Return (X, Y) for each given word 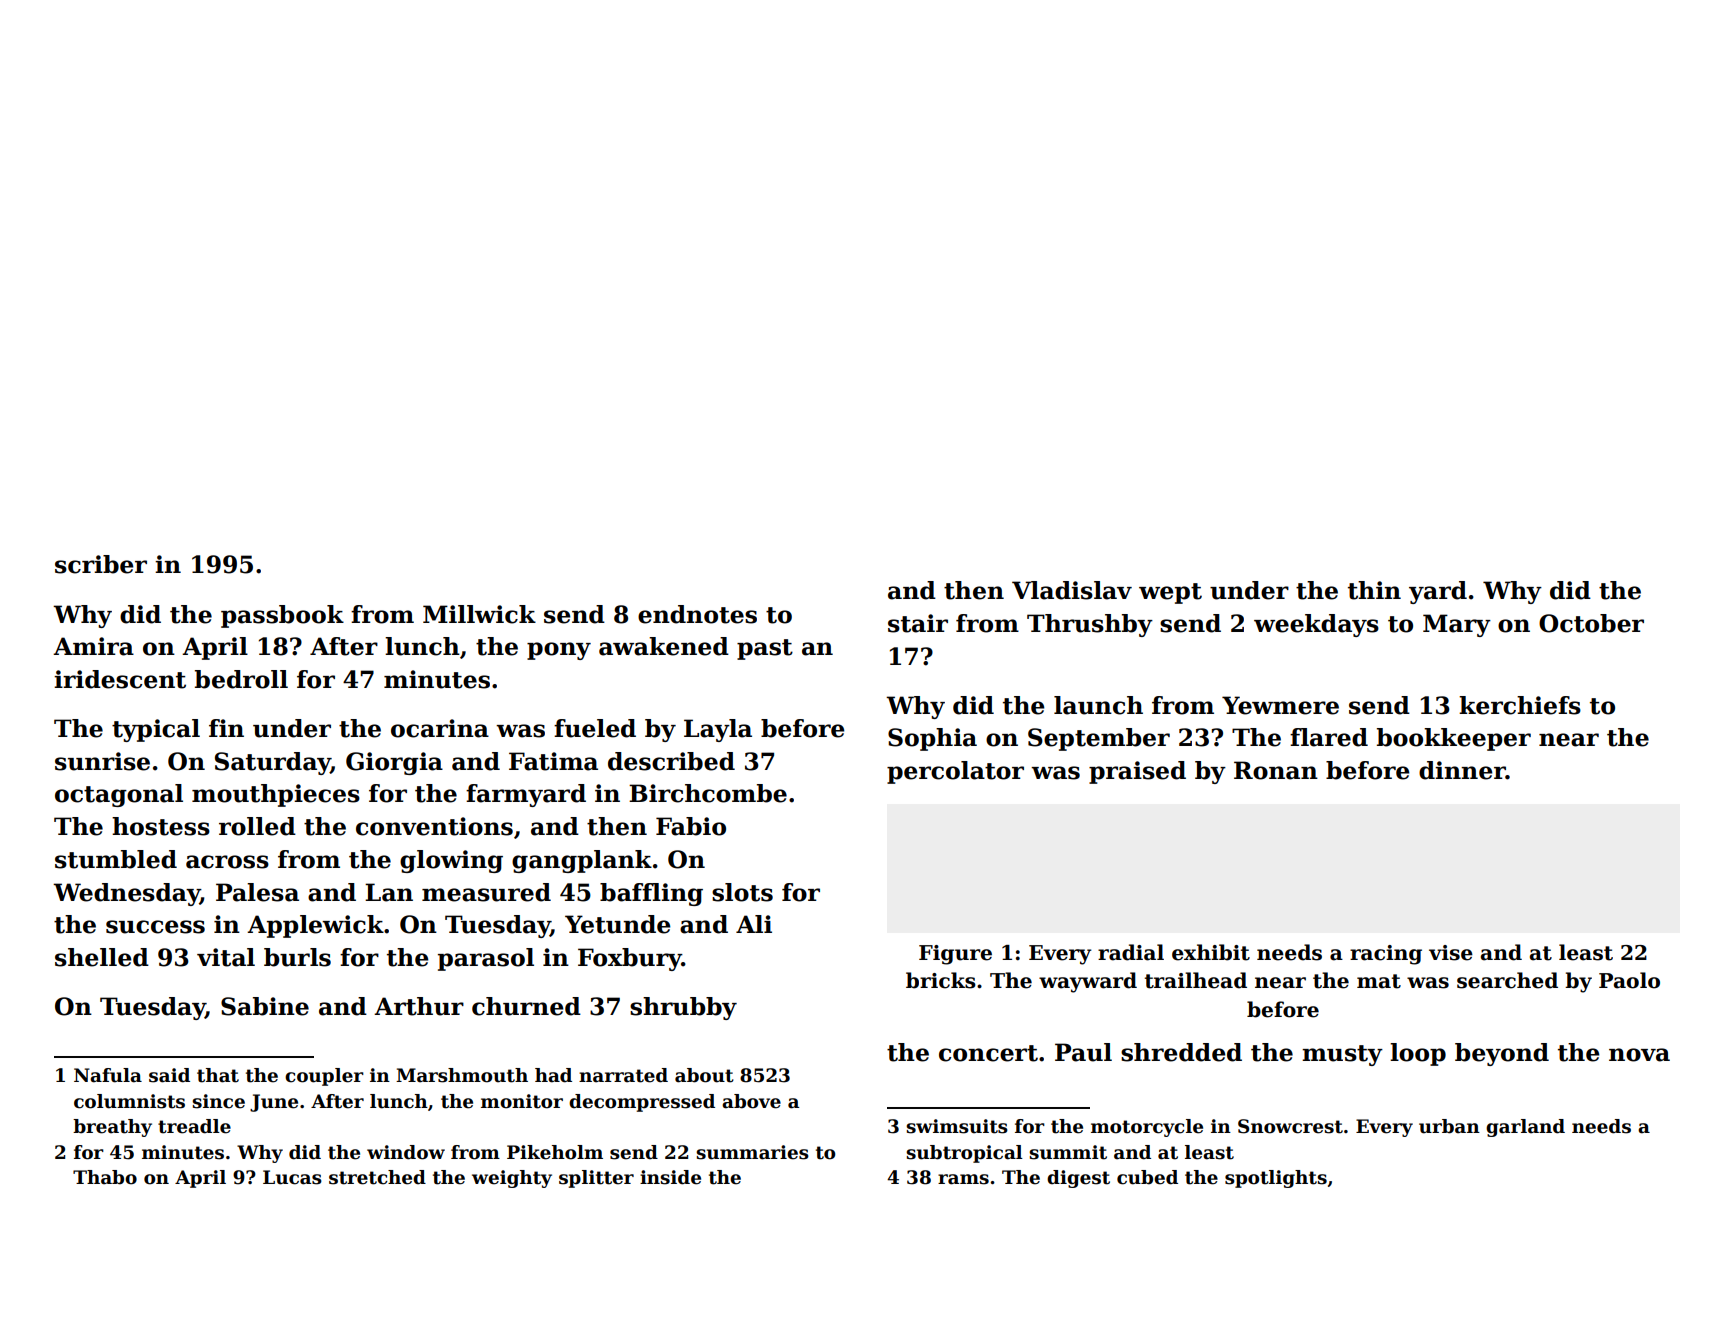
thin (1374, 590)
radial (1131, 952)
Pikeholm (555, 1152)
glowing (451, 861)
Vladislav (1072, 590)
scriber (101, 564)
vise (1451, 953)
